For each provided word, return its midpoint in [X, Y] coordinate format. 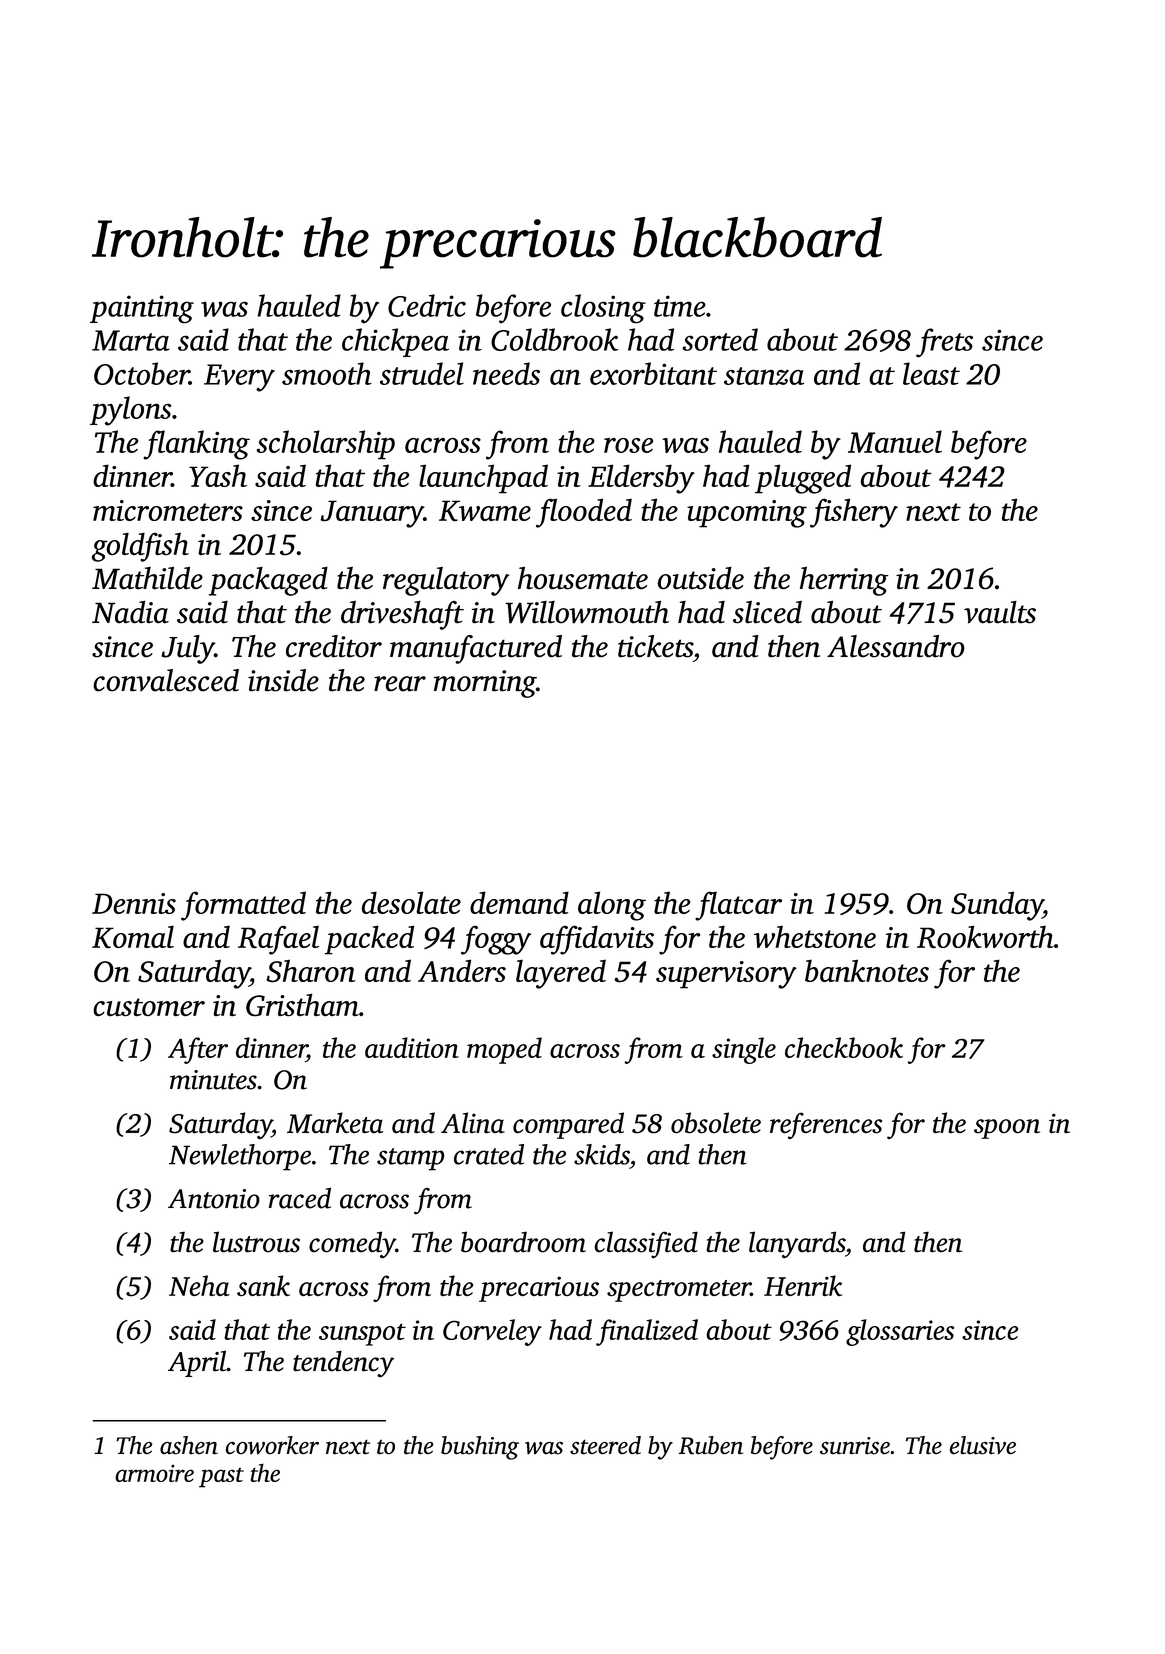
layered [561, 974]
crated [489, 1154]
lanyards [797, 1245]
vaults [1000, 612]
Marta [131, 340]
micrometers [168, 510]
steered [605, 1445]
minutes [213, 1080]
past [221, 1478]
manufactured [476, 649]
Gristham [302, 1005]
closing [603, 309]
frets [944, 343]
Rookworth [985, 937]
